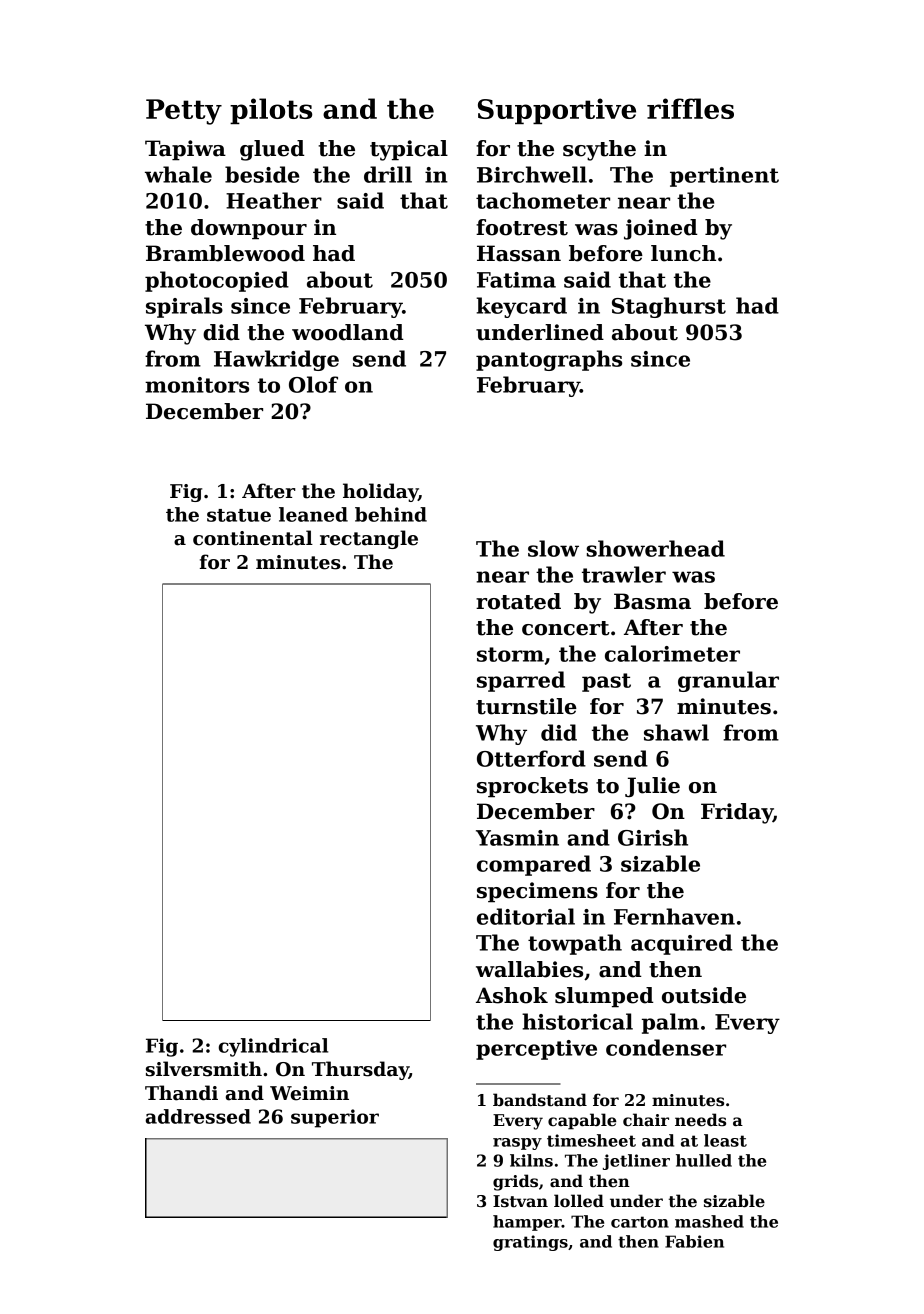  Describe the element at coordinates (529, 969) in the screenshot. I see `wallabies` at that location.
